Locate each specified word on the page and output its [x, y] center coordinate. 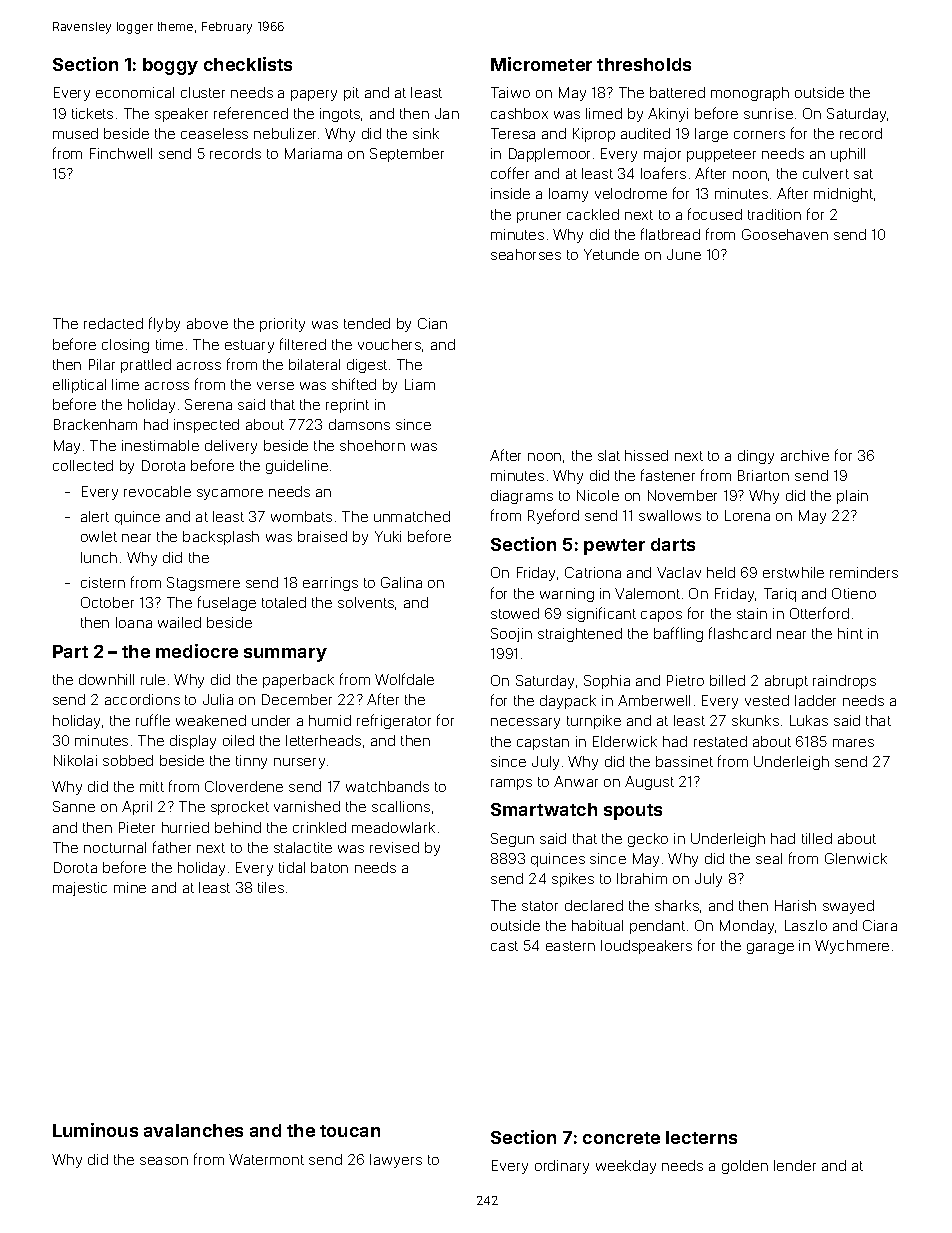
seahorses [526, 254]
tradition [774, 214]
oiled [238, 740]
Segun [512, 840]
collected [83, 465]
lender [795, 1165]
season [164, 1161]
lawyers [396, 1161]
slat [609, 455]
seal [769, 858]
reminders [864, 572]
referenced [251, 113]
